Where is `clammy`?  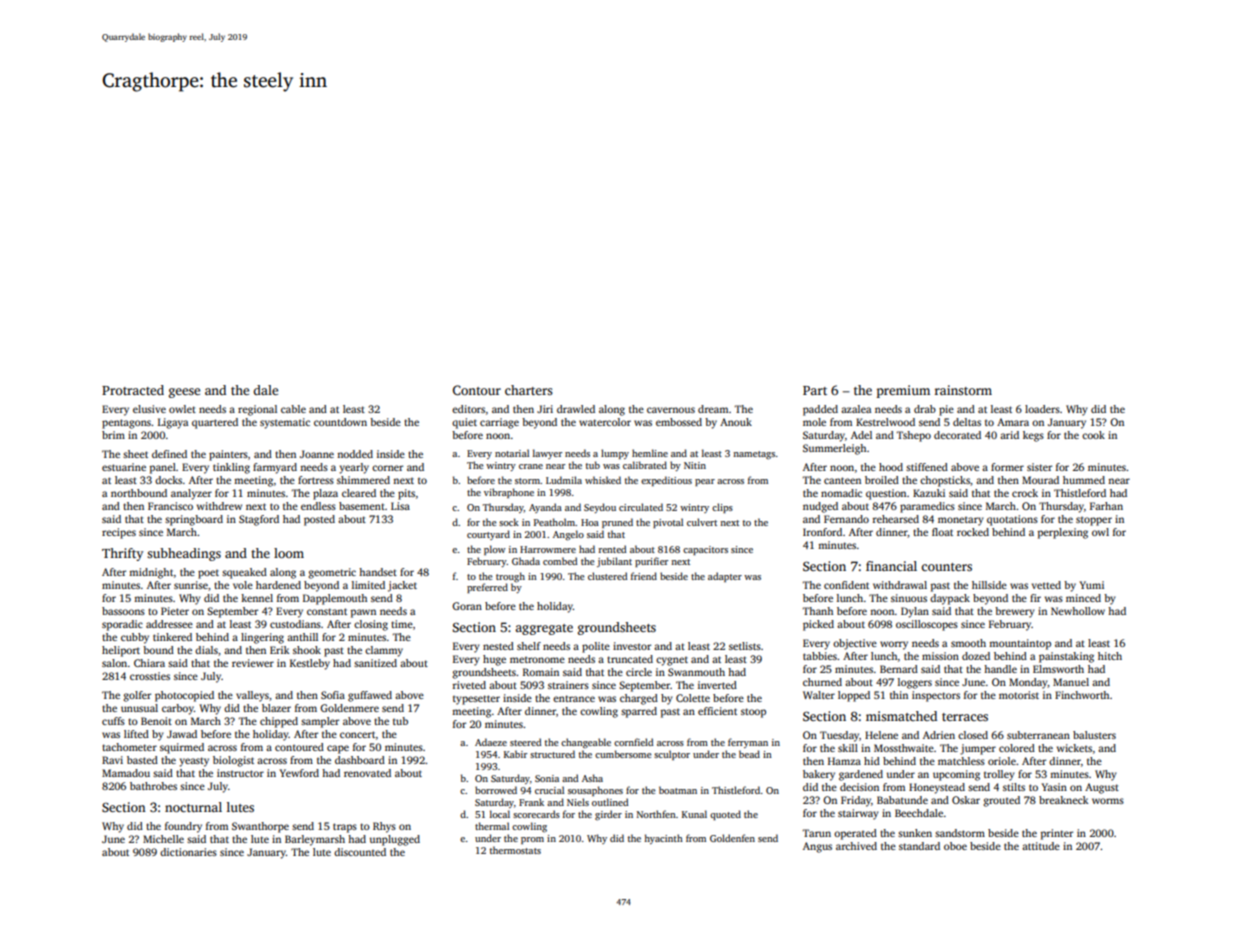 clammy is located at coordinates (384, 651).
